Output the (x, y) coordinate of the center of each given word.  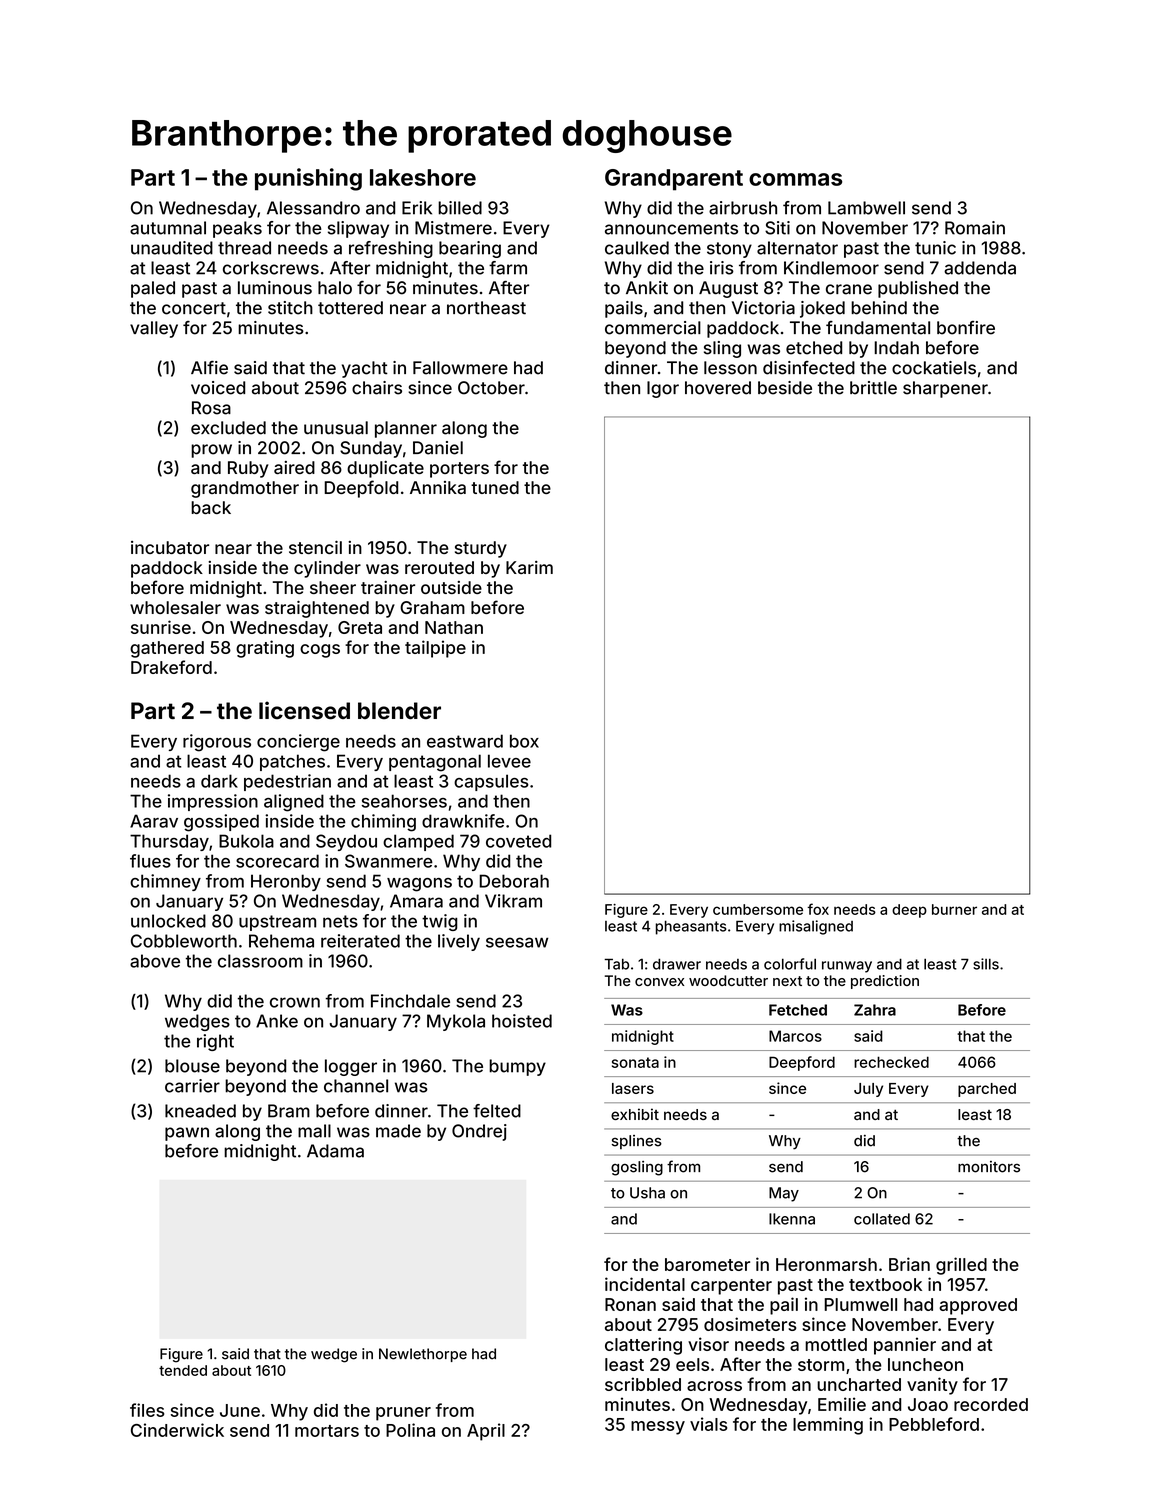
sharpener (945, 389)
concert (194, 308)
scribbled (643, 1384)
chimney (165, 882)
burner (954, 909)
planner (406, 429)
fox (818, 909)
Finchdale (410, 1001)
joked (822, 309)
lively (459, 942)
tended (183, 1370)
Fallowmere (460, 368)
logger (351, 1067)
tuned (495, 487)
